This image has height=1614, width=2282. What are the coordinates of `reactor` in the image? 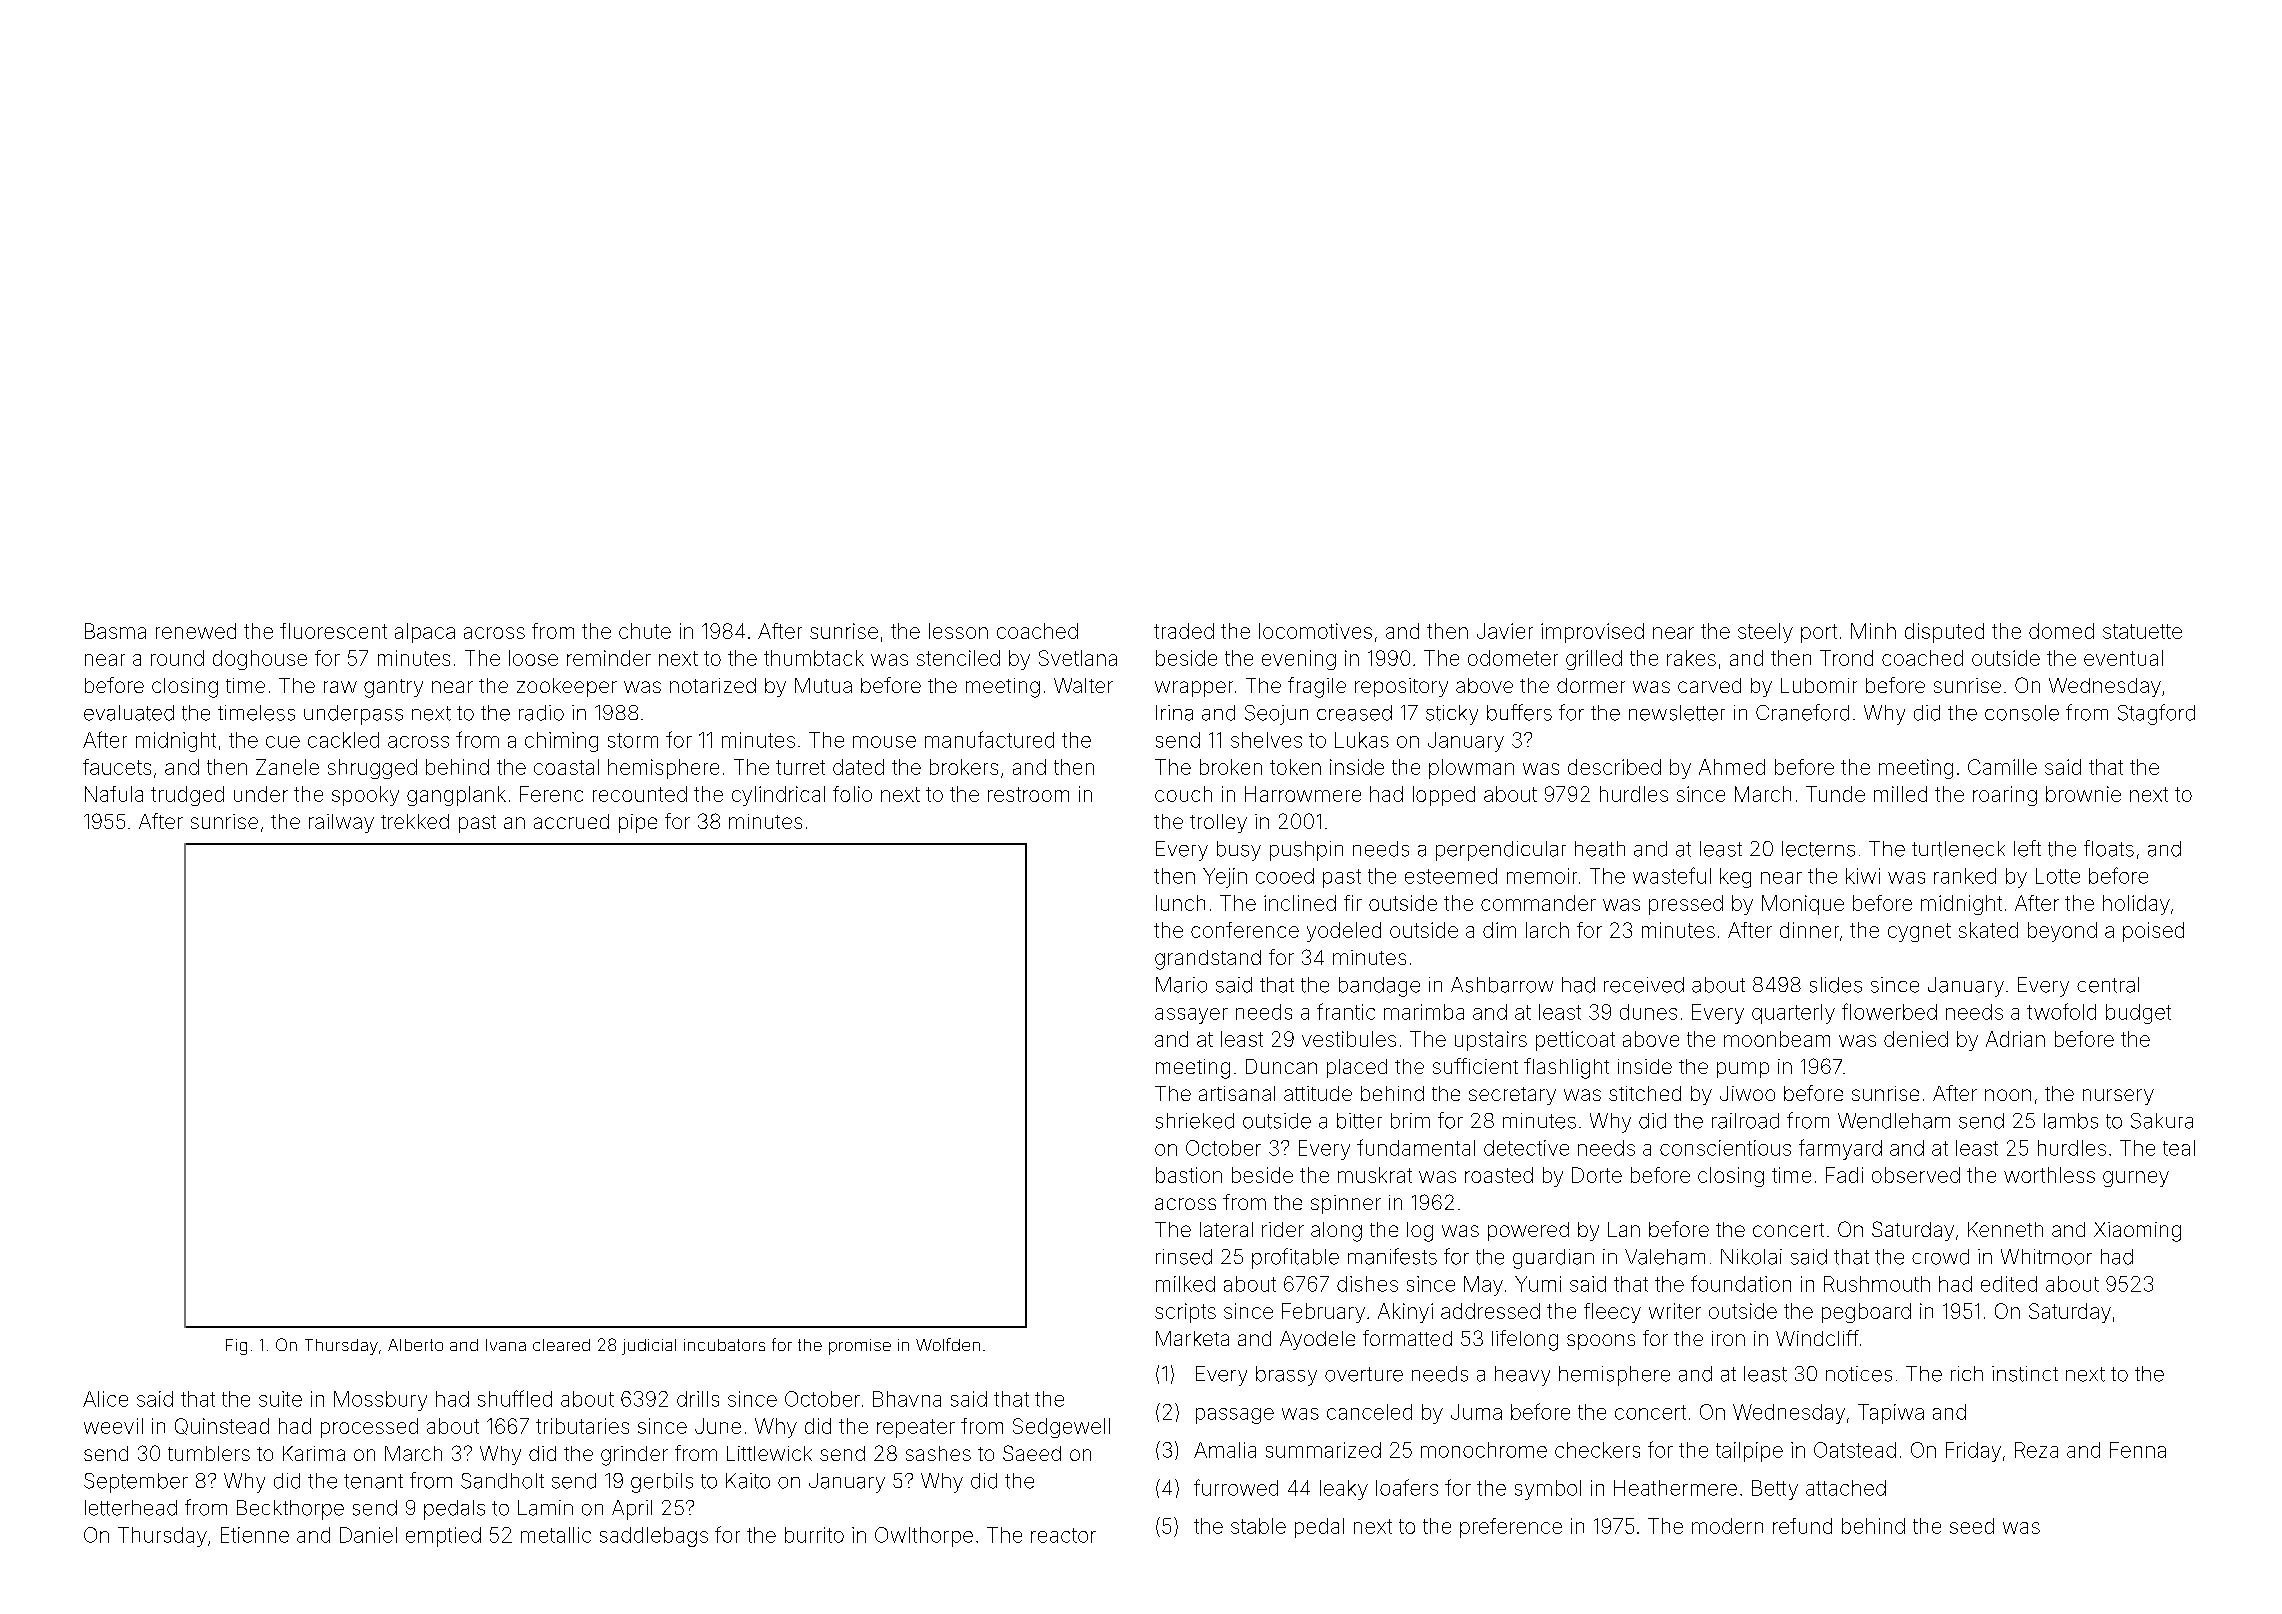 It's located at (1063, 1535).
